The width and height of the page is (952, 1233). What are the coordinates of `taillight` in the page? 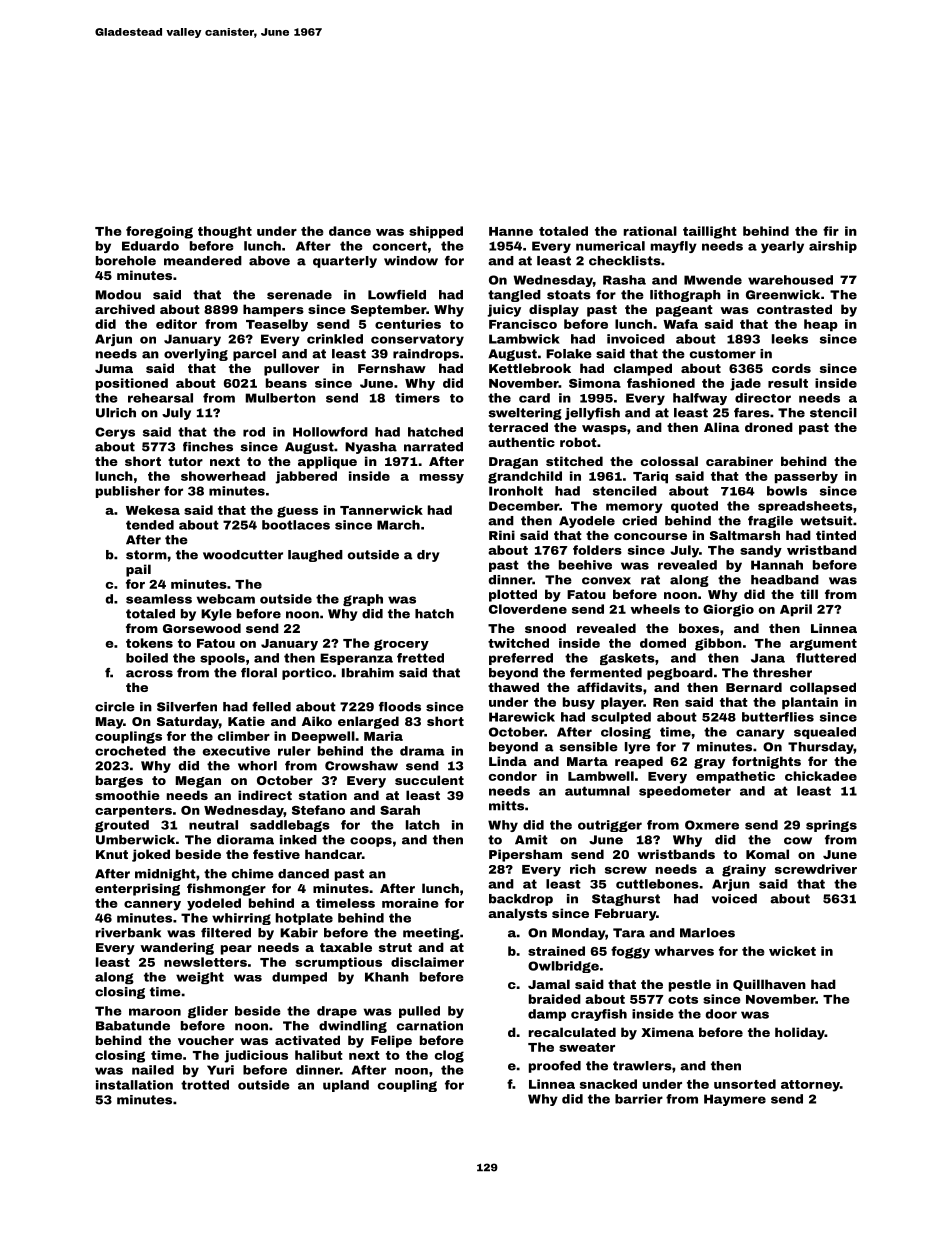 It's located at (710, 232).
